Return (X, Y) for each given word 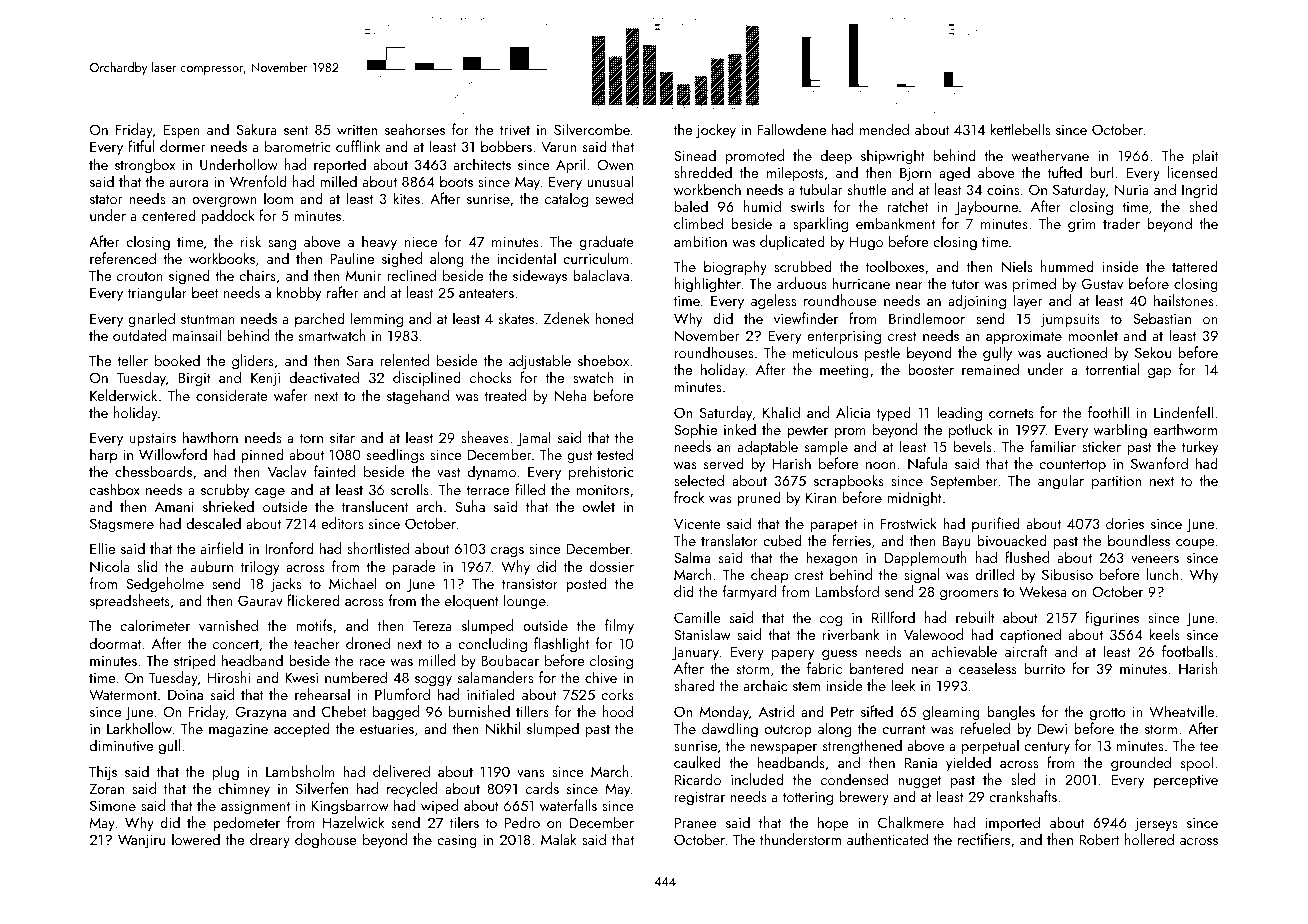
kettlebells (1020, 129)
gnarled (151, 320)
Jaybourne (986, 207)
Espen (181, 131)
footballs (1188, 651)
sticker (1101, 446)
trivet (515, 129)
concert (236, 644)
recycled (412, 789)
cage (270, 493)
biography (735, 268)
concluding (492, 645)
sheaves (485, 437)
